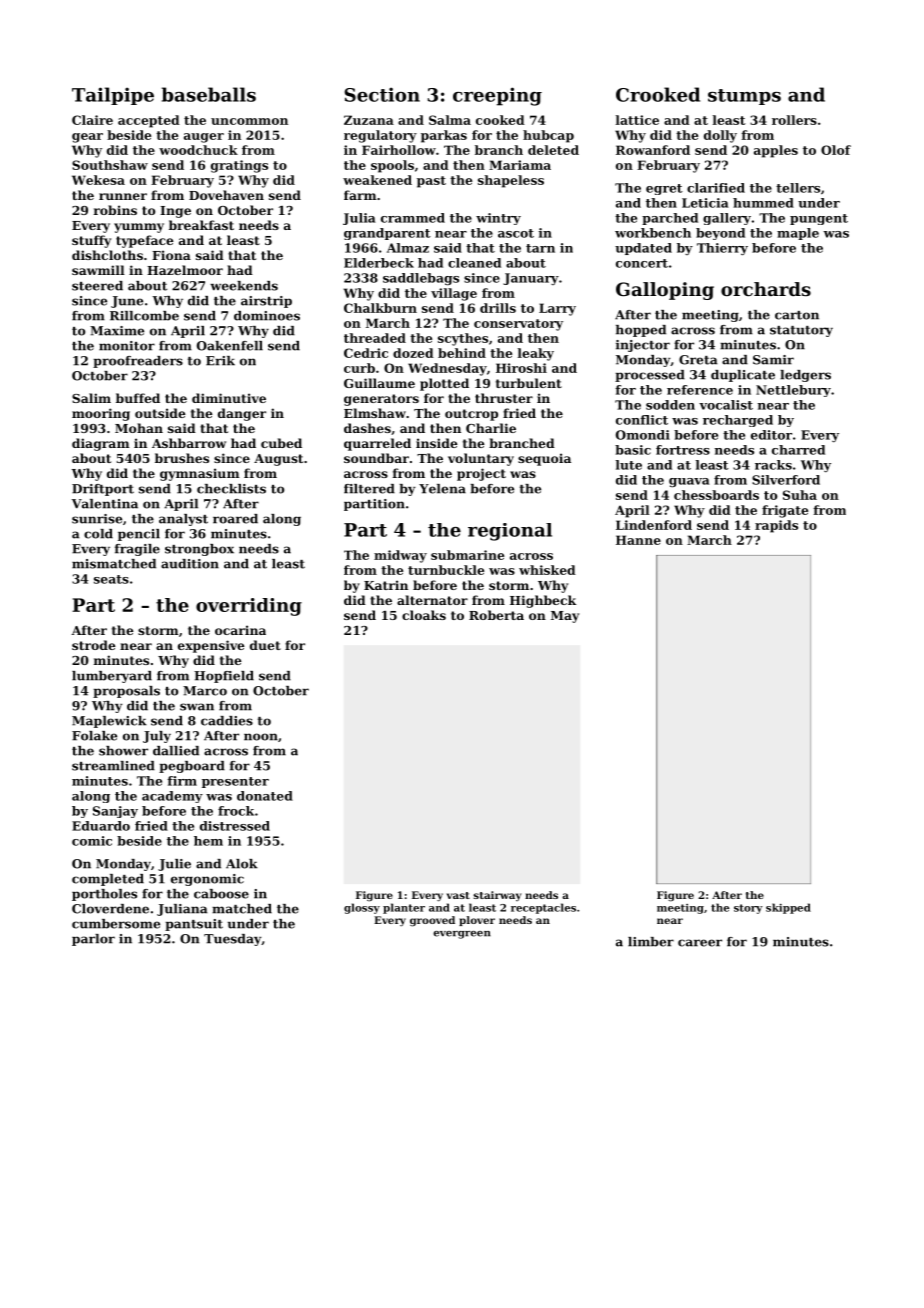  I want to click on Nettlebury, so click(793, 391).
